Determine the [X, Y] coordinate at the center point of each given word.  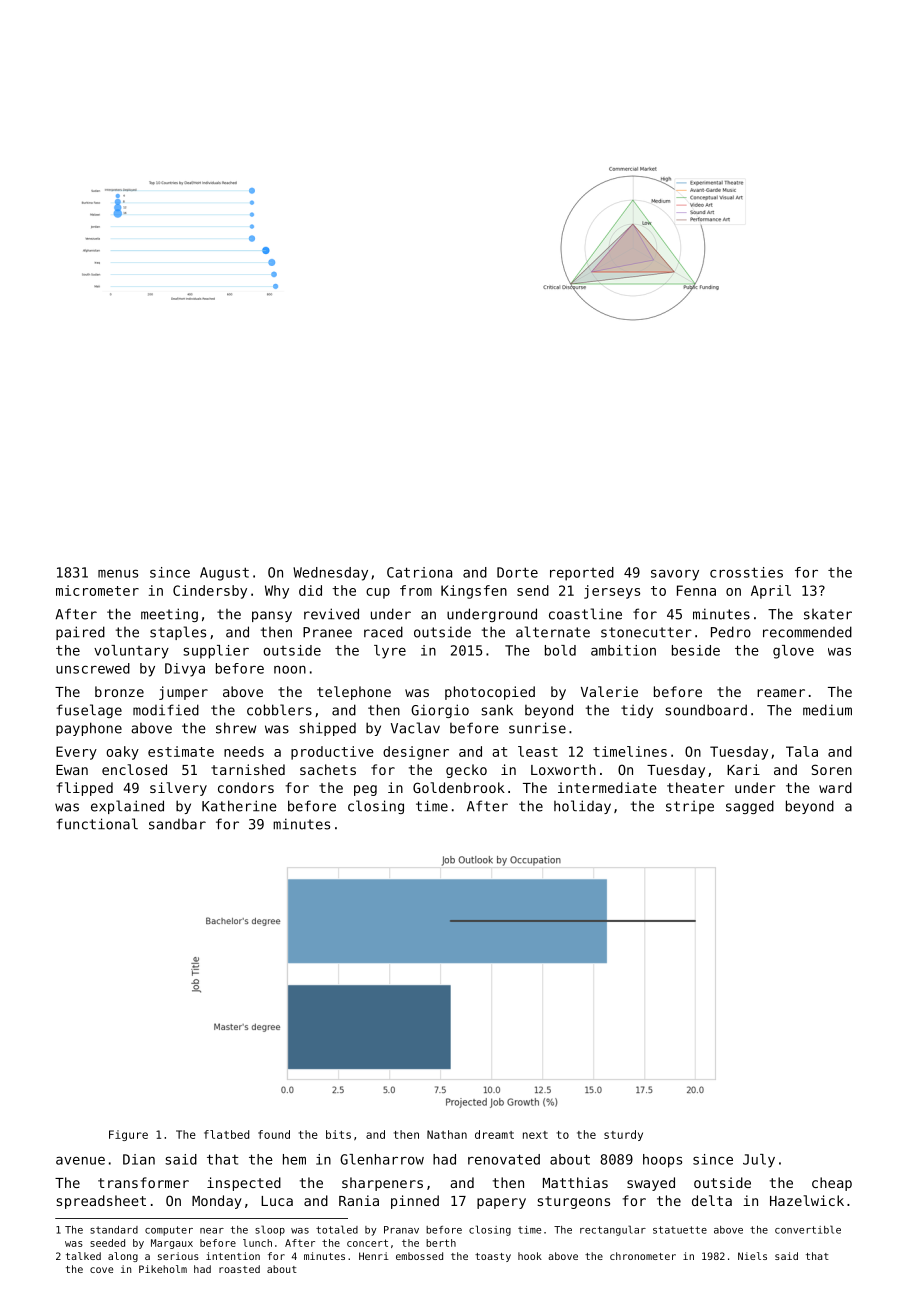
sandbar [177, 824]
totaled [337, 1229]
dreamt [494, 1134]
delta [712, 1200]
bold [560, 650]
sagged [750, 807]
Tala [802, 751]
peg [365, 790]
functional [97, 824]
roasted [239, 1269]
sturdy [623, 1135]
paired [80, 633]
